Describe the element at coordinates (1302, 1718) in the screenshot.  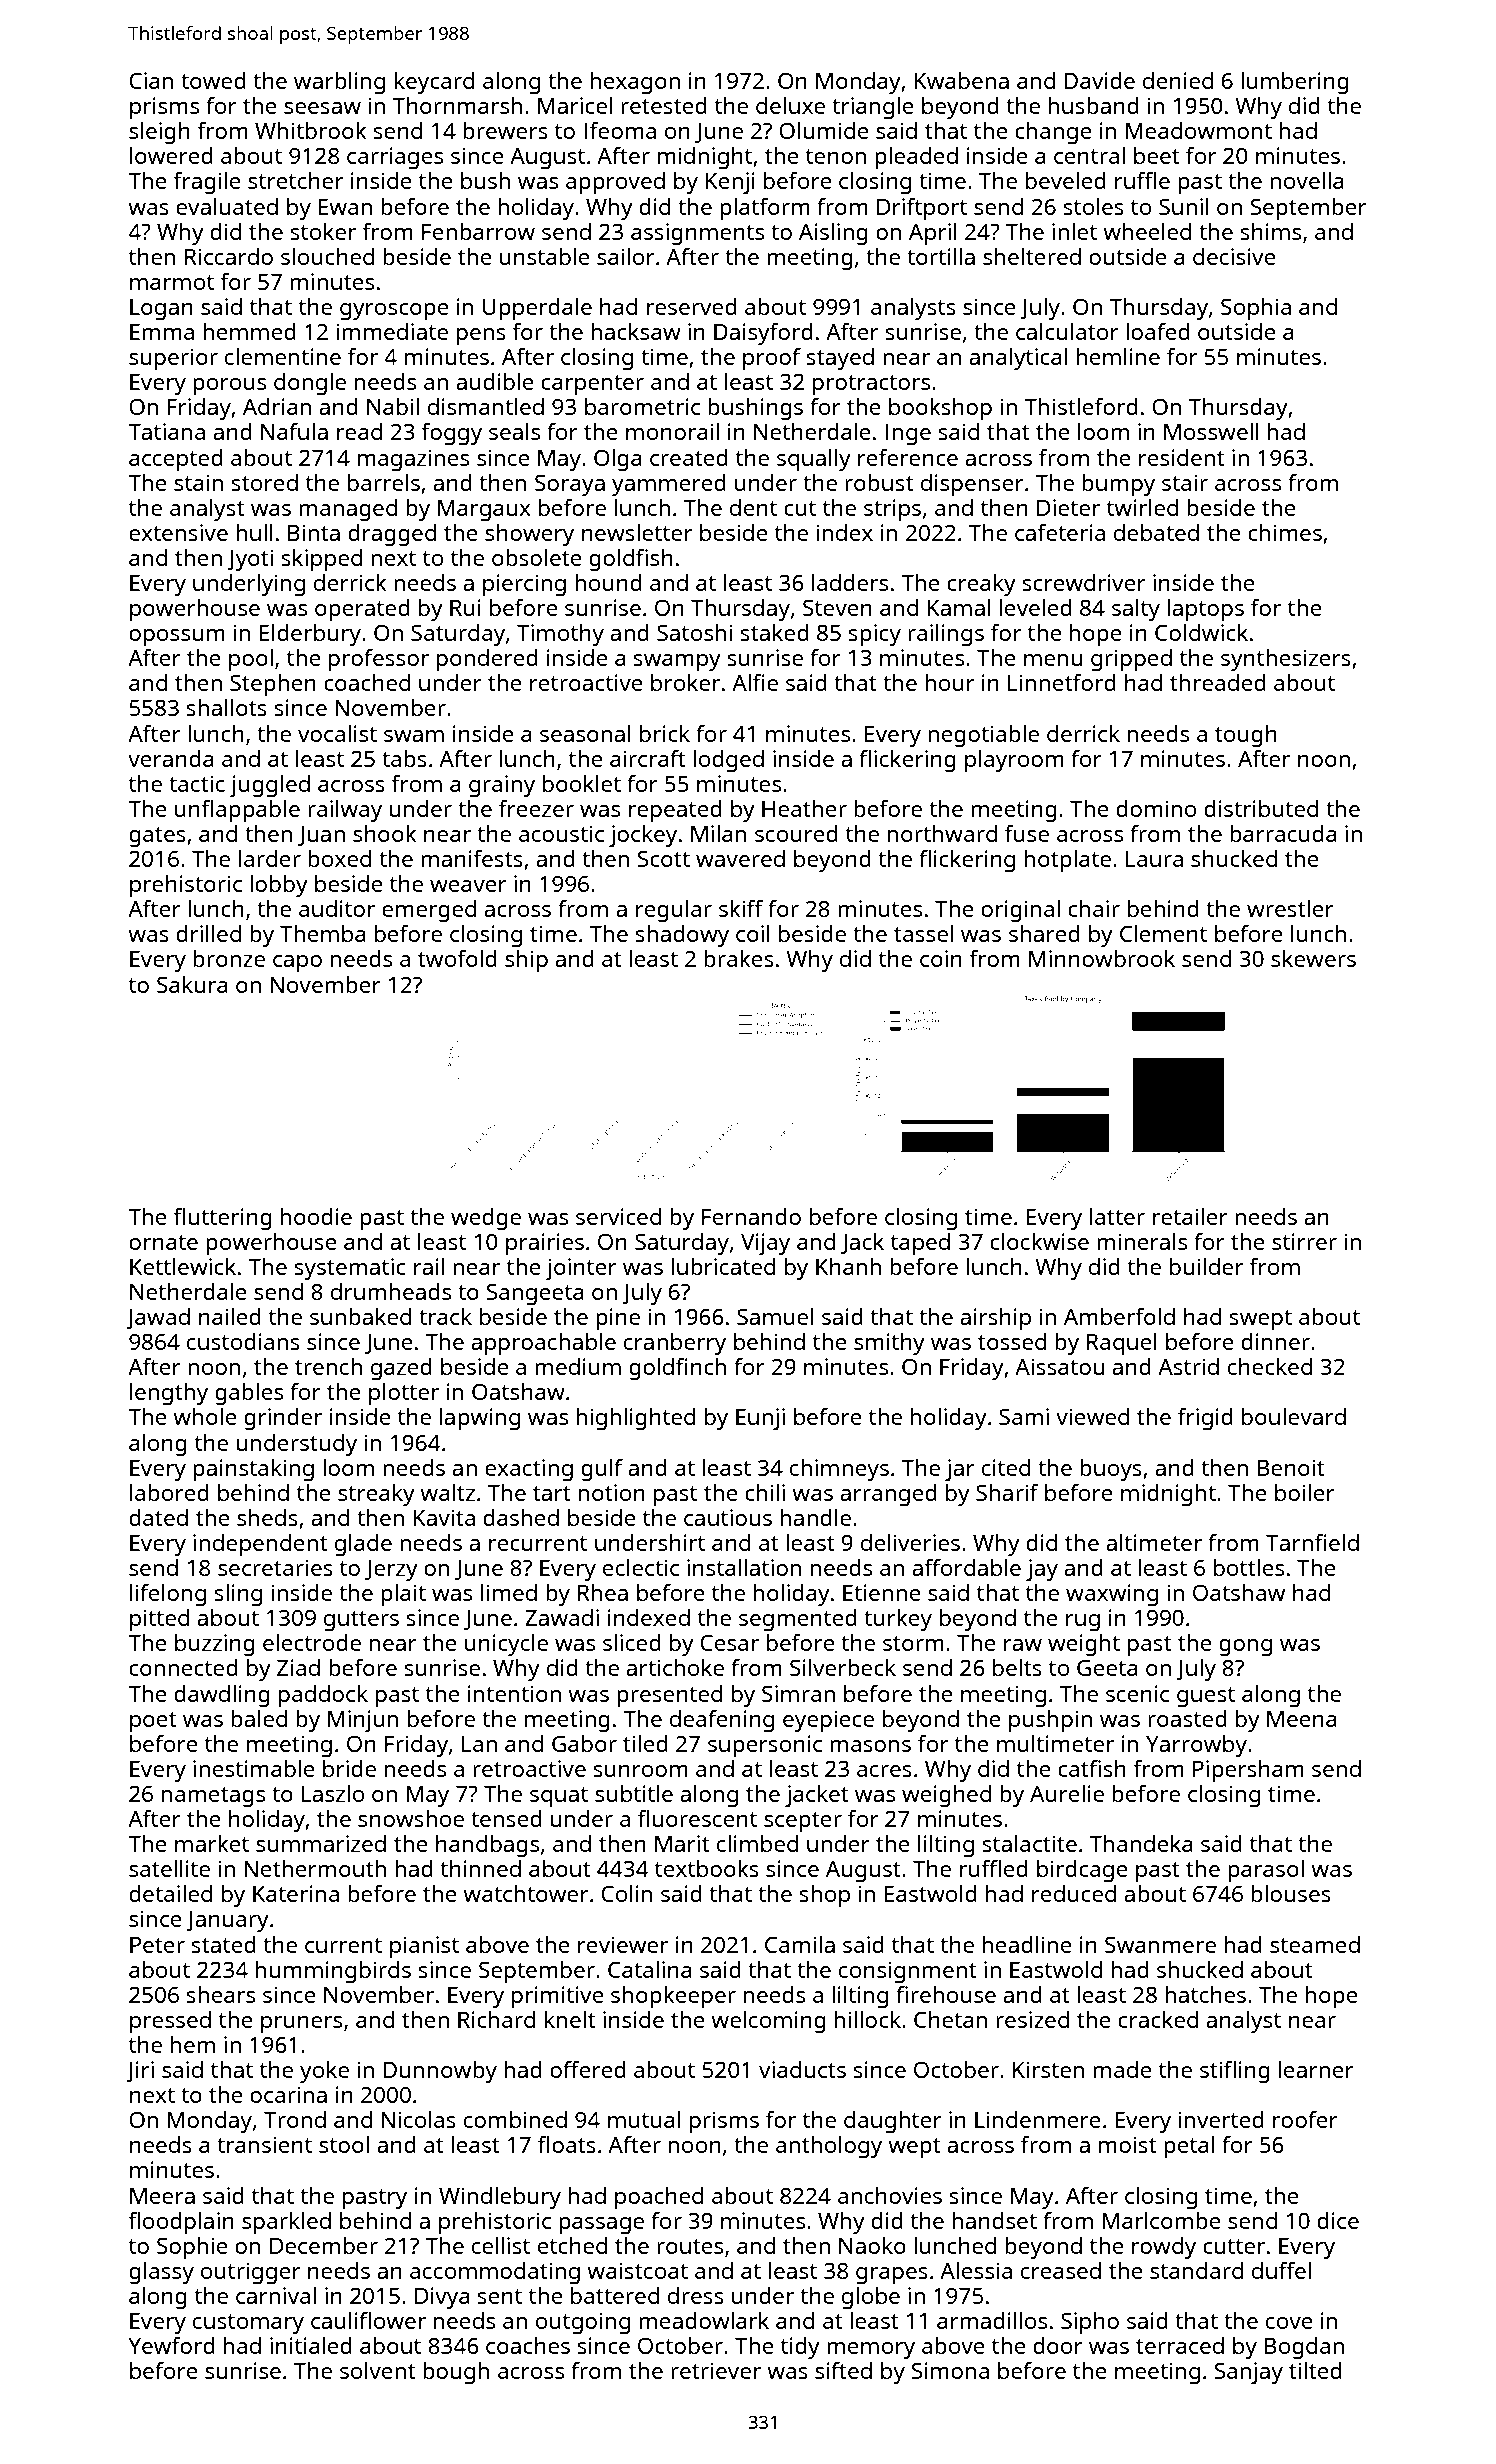
I see `Meena` at that location.
